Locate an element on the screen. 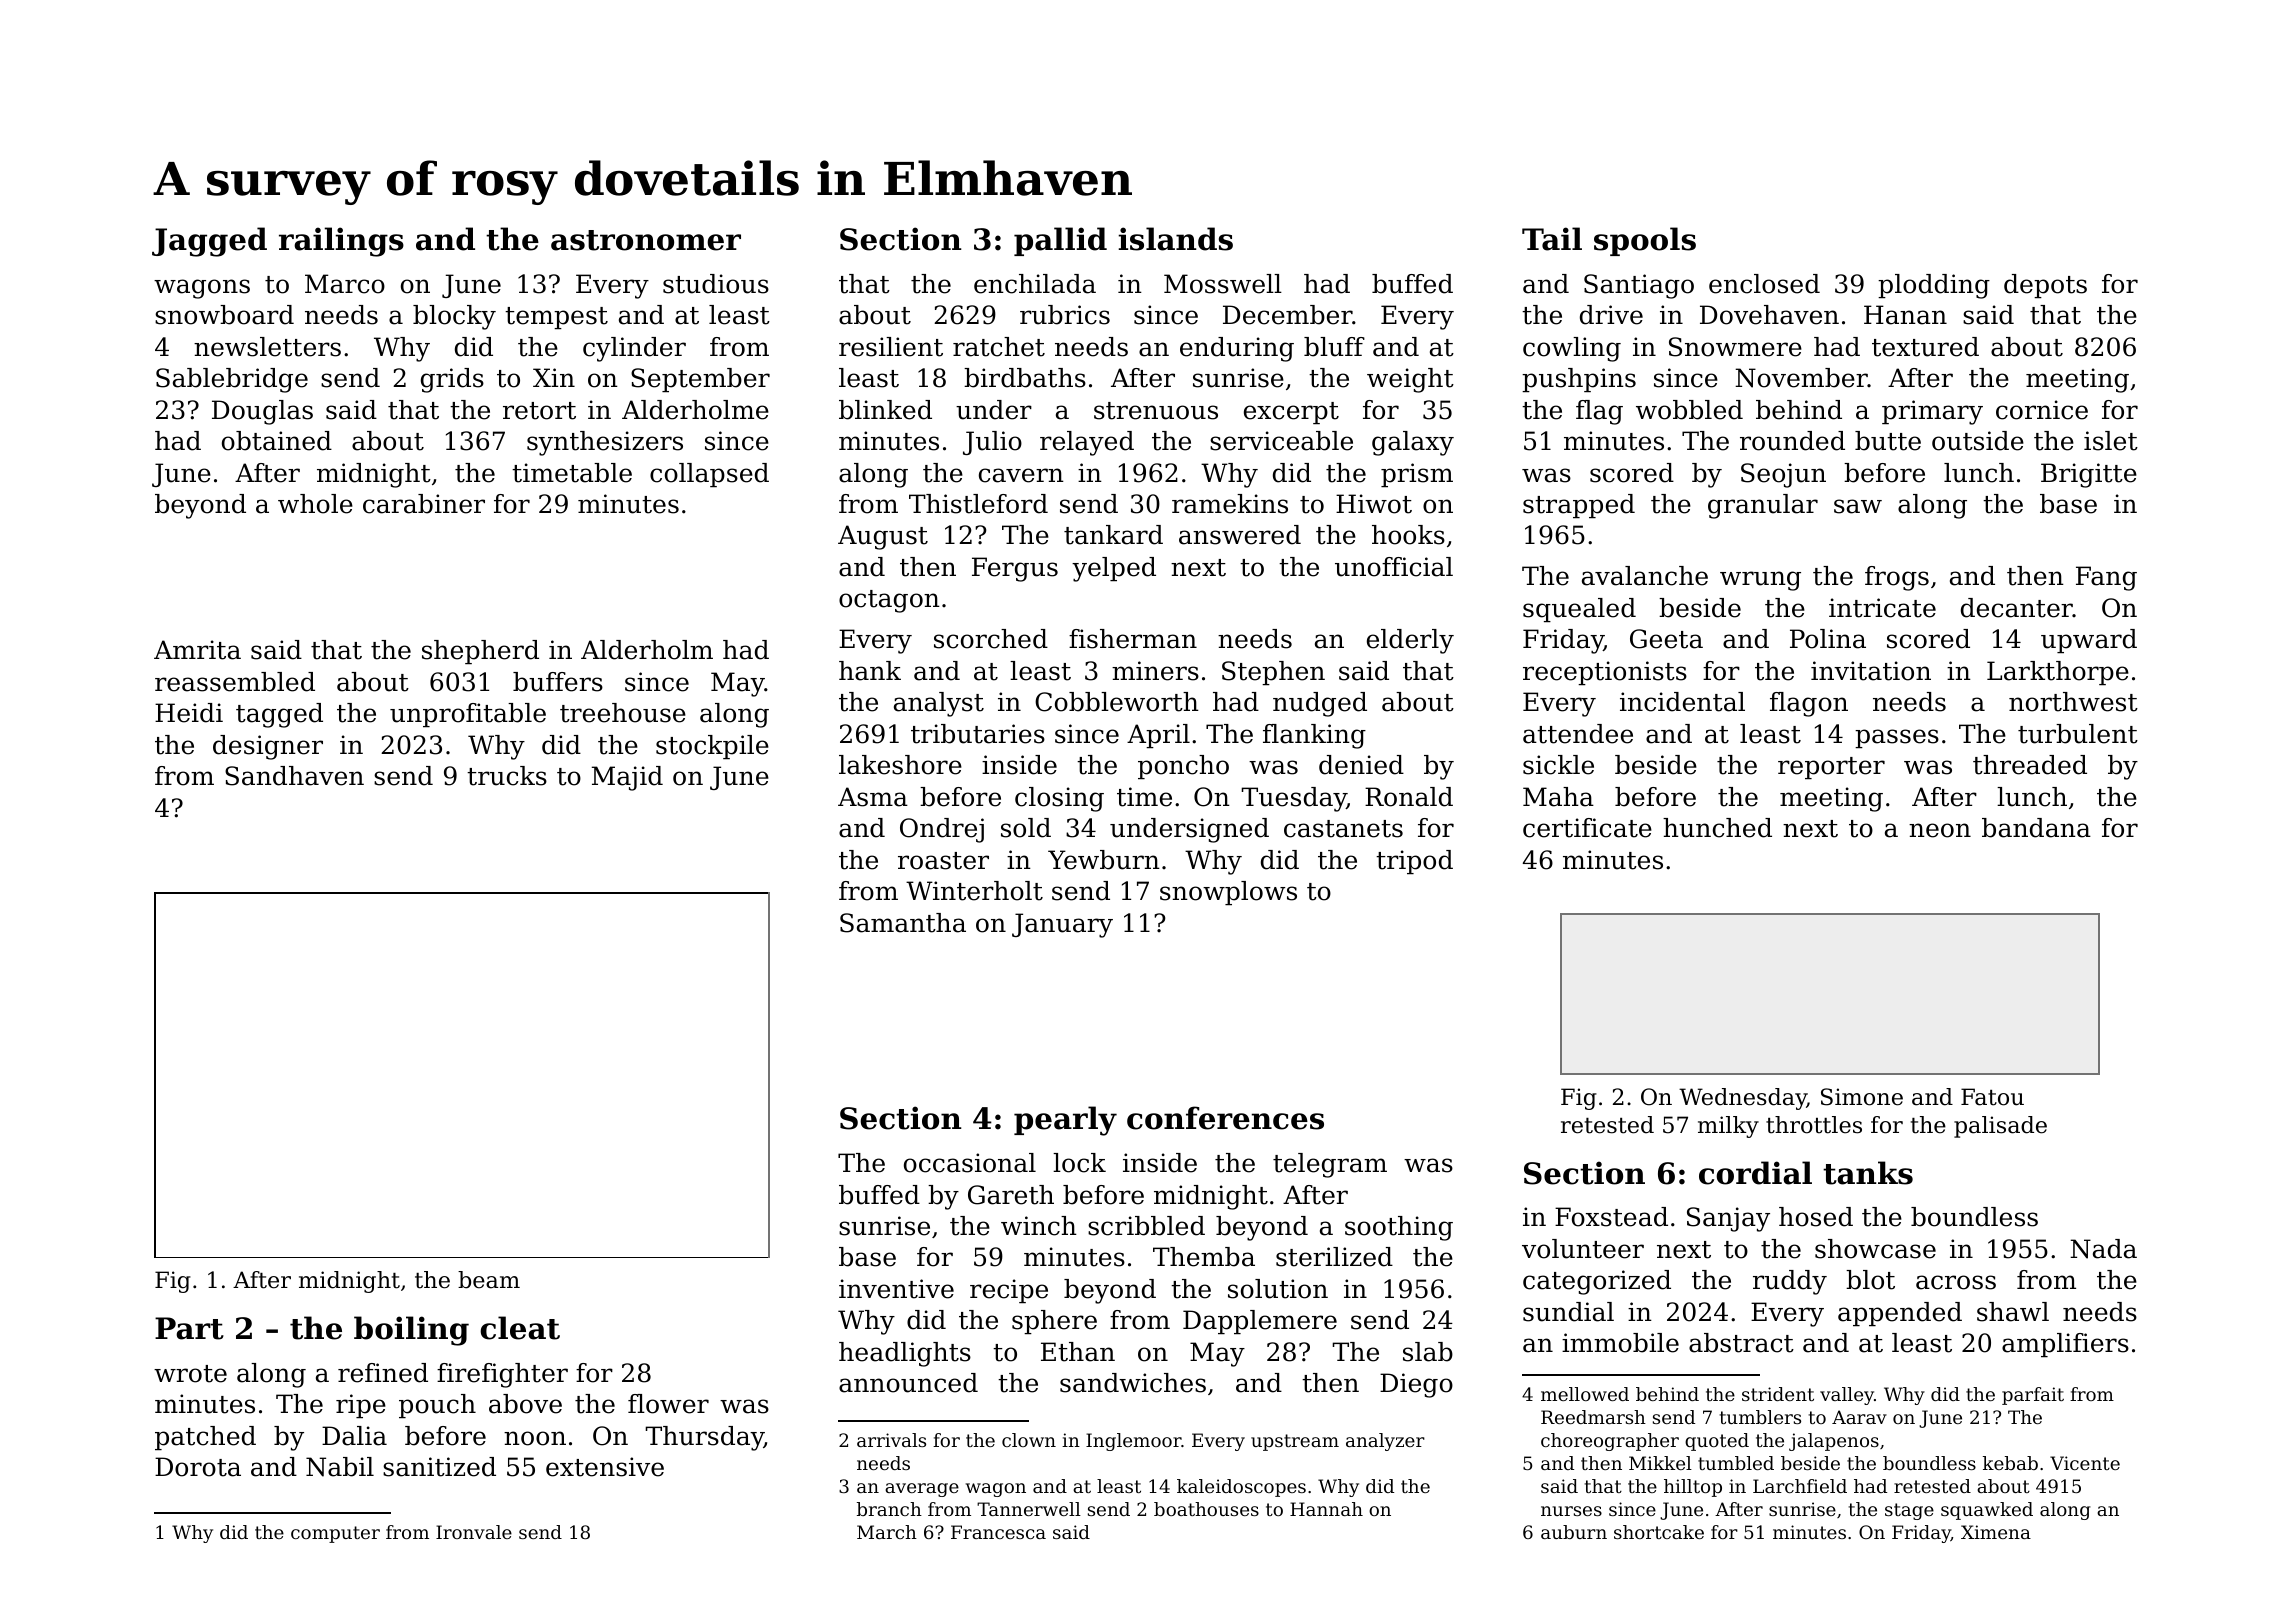  carabiner is located at coordinates (424, 504).
